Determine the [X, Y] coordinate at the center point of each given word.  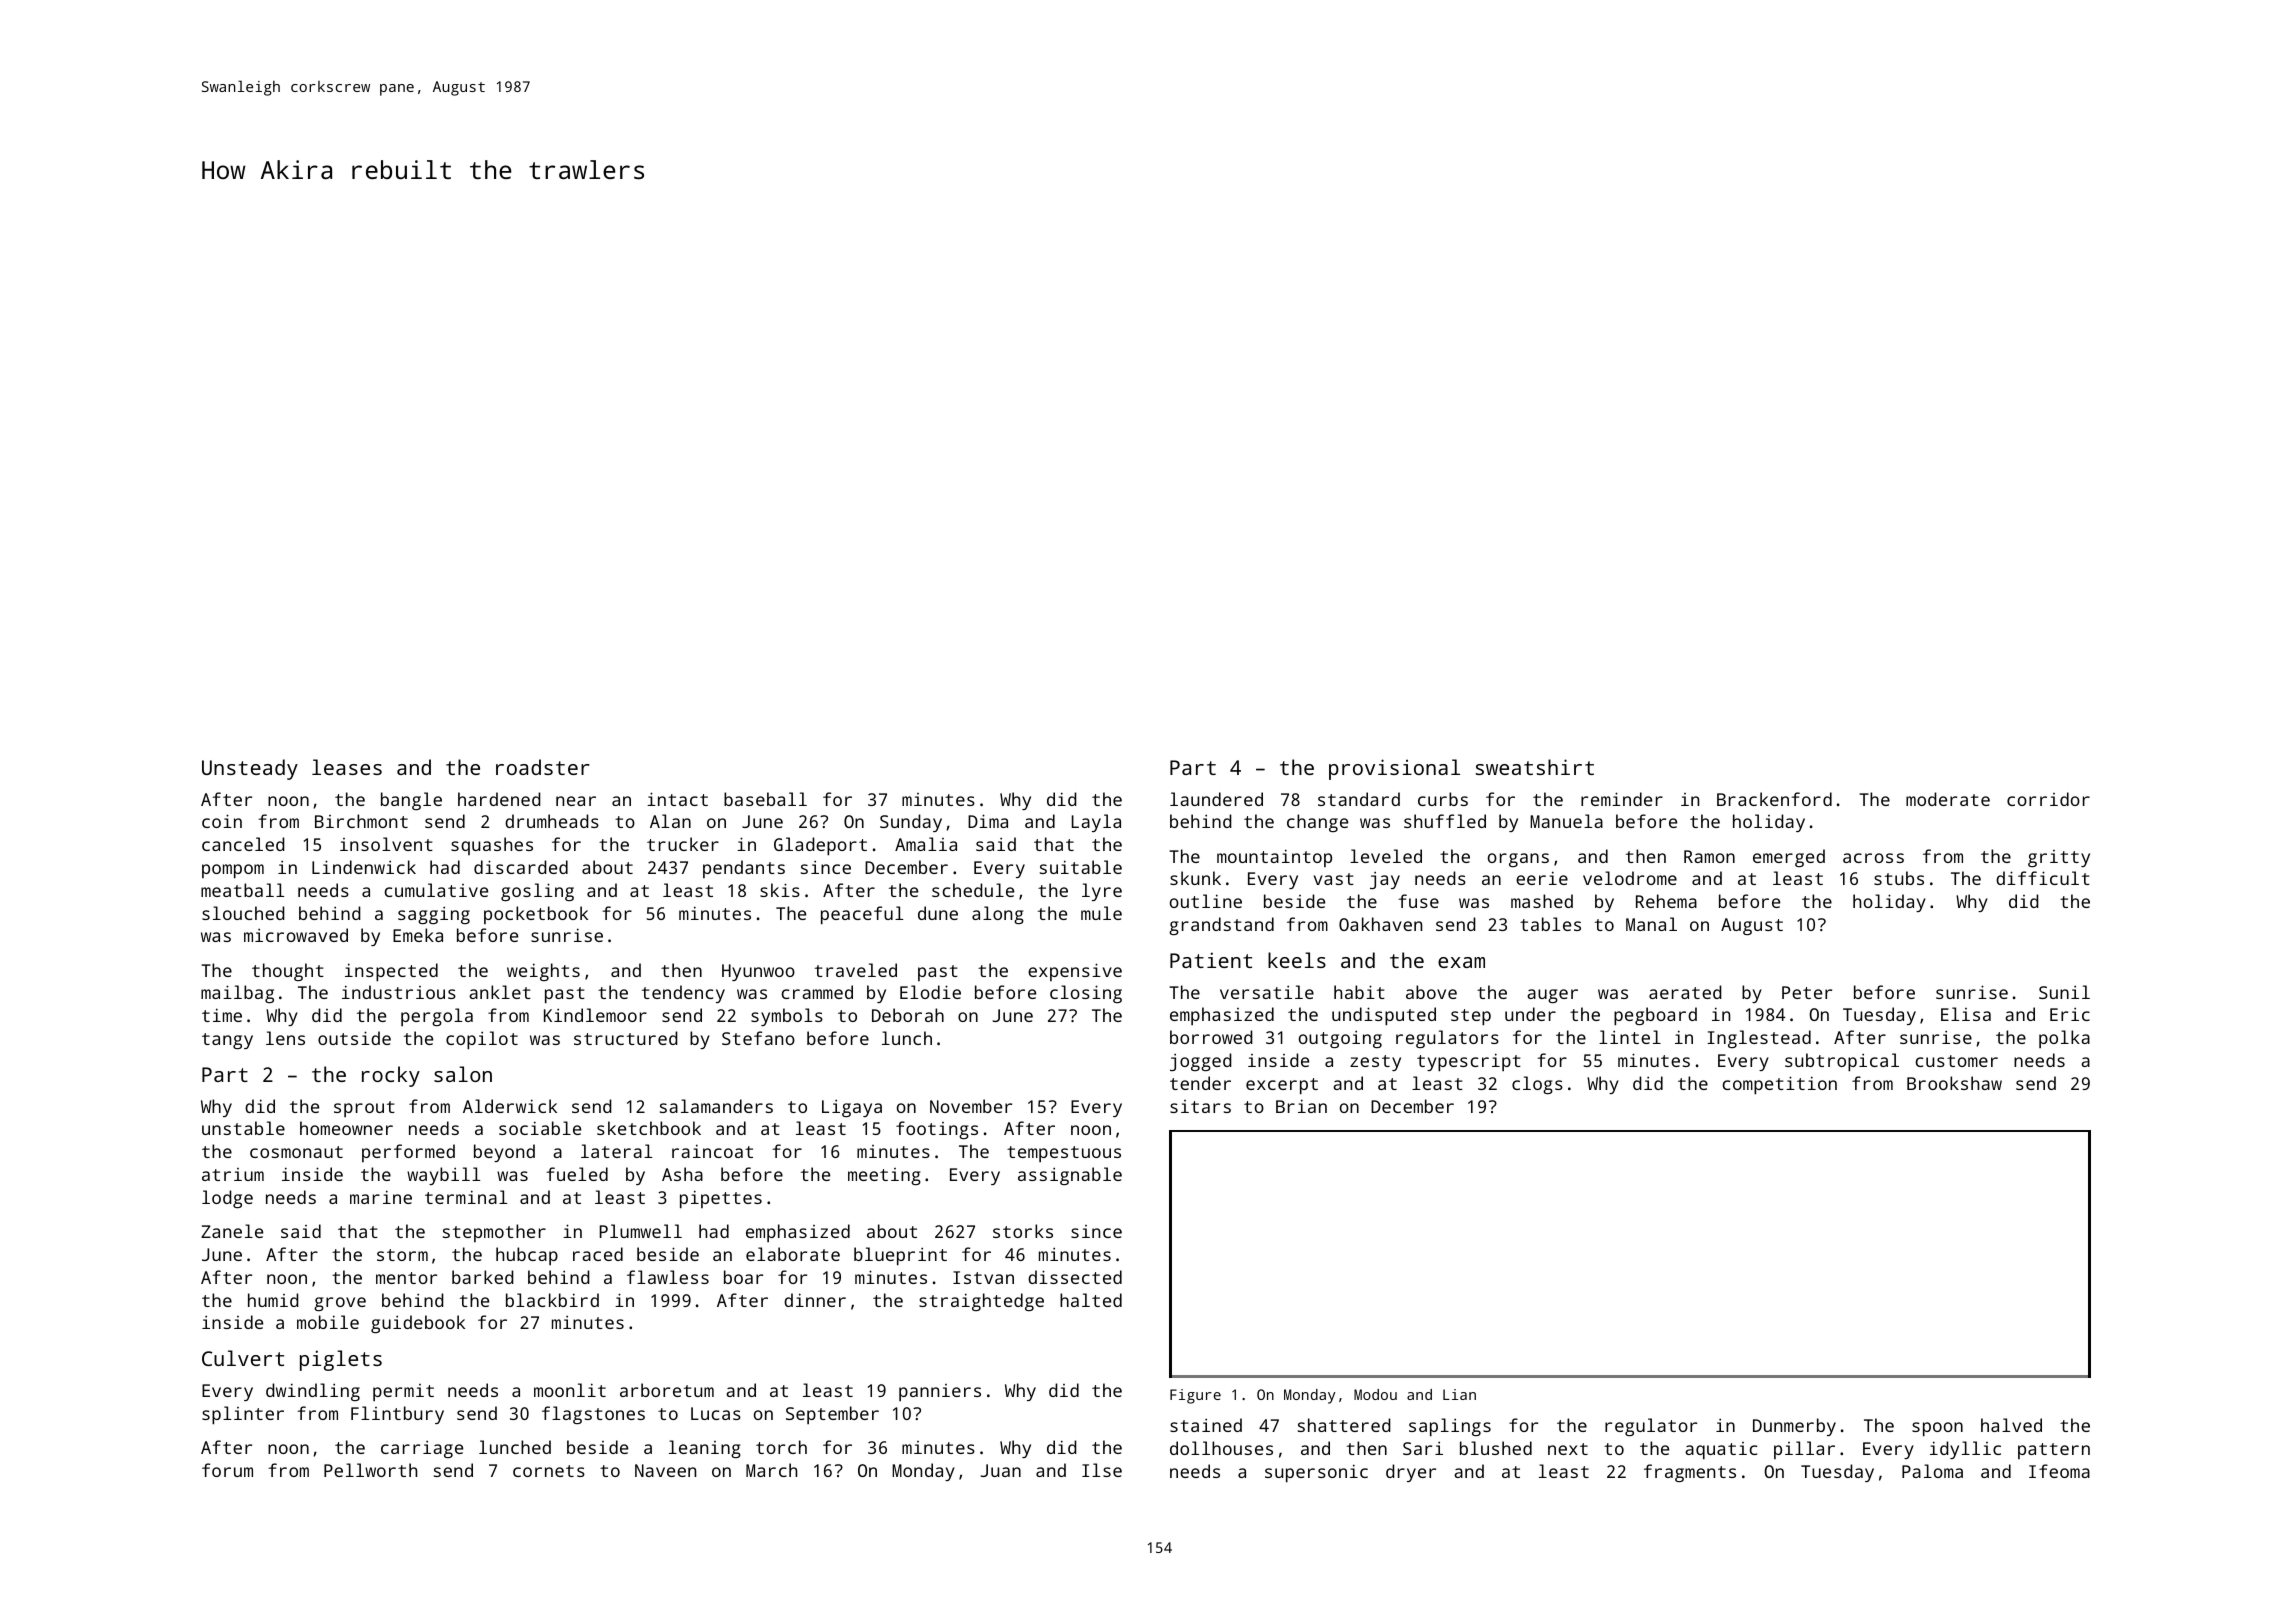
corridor [2048, 799]
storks [1023, 1231]
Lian [1459, 1394]
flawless [668, 1277]
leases [347, 767]
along [998, 915]
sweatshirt [1535, 767]
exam [1461, 962]
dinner [815, 1300]
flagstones [593, 1415]
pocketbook [536, 915]
